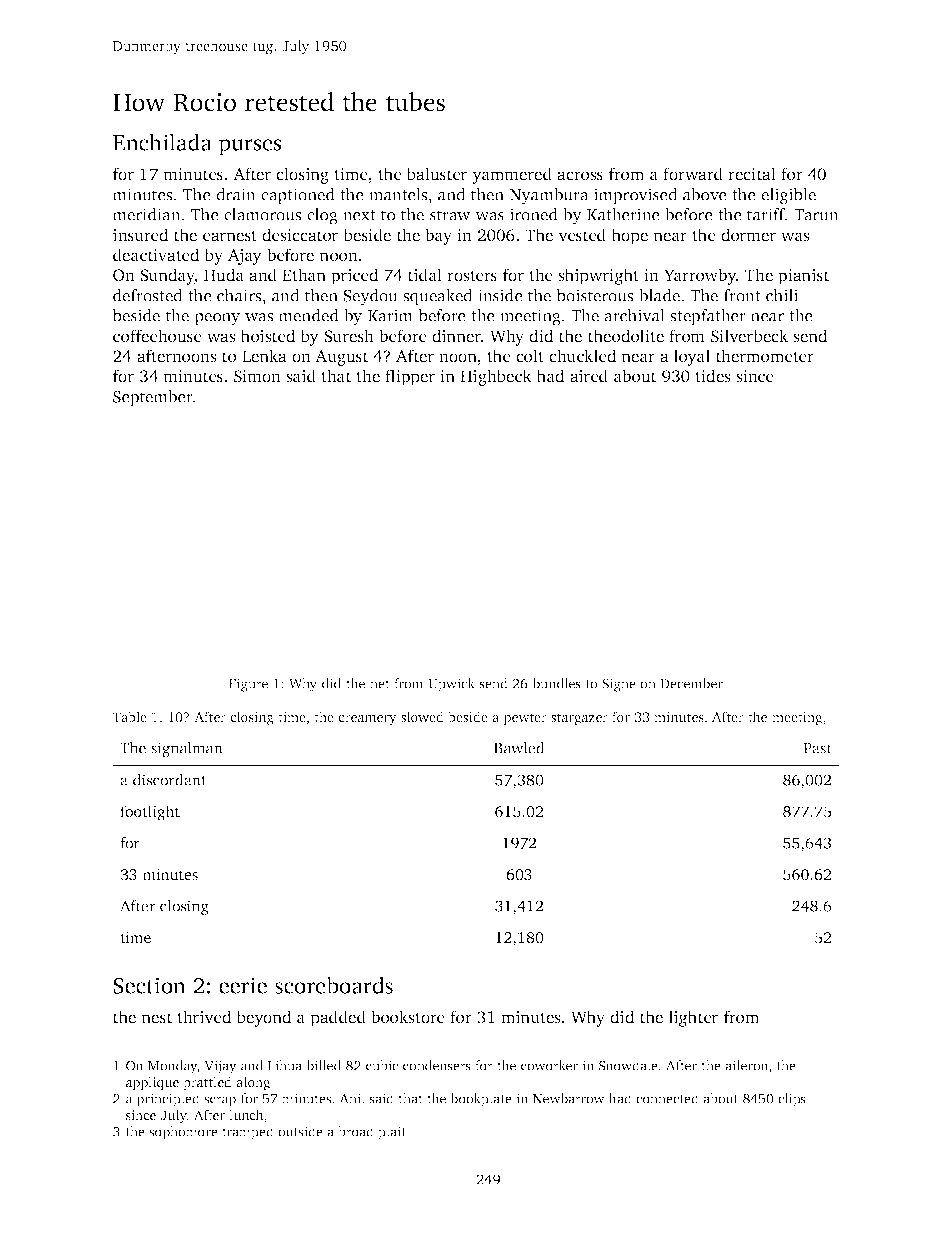 This screenshot has width=952, height=1233. I want to click on Table, so click(129, 716).
